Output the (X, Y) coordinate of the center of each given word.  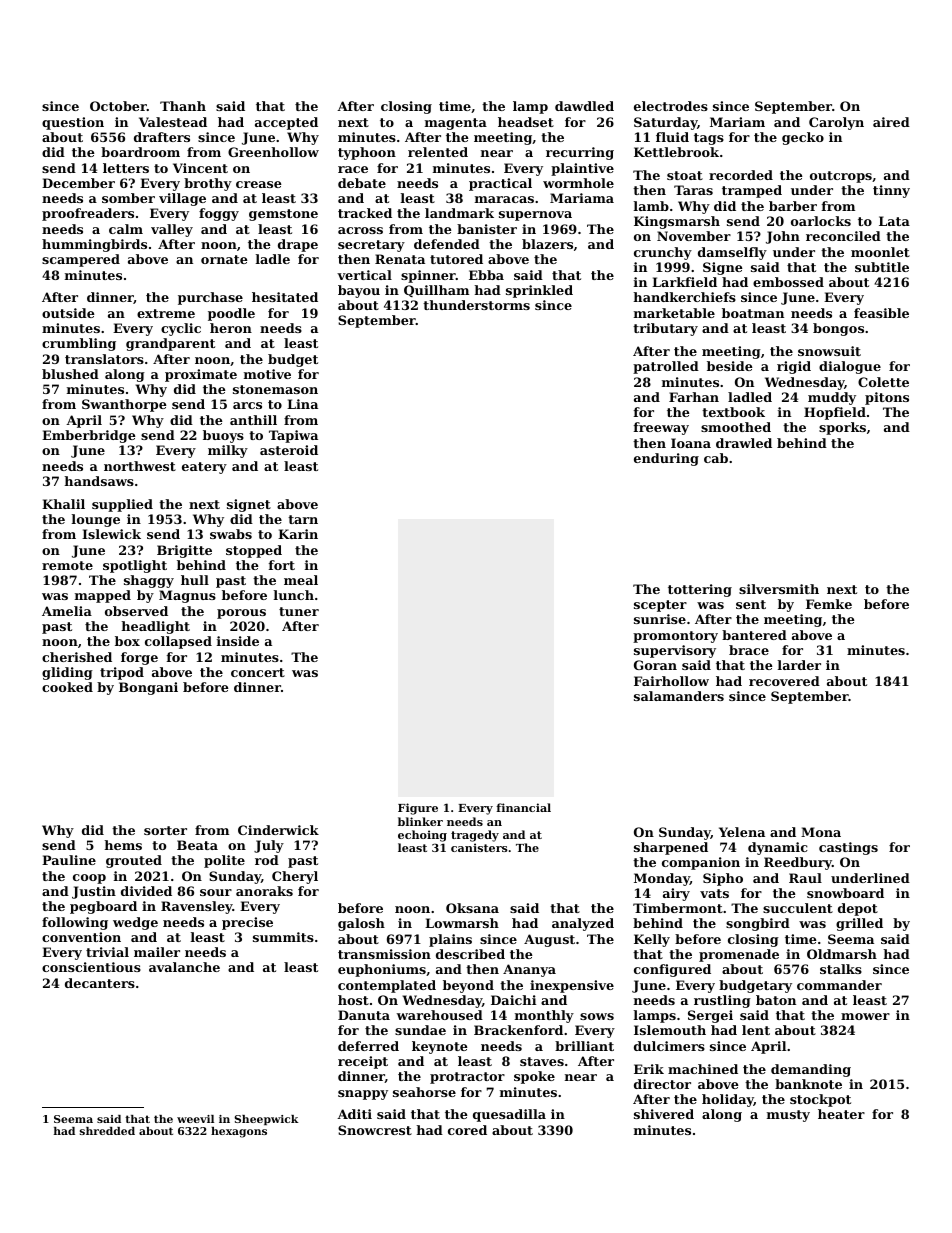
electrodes (671, 106)
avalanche (184, 967)
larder (799, 665)
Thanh (183, 106)
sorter (165, 830)
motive (267, 374)
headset (526, 122)
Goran (655, 665)
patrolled (666, 367)
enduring (666, 459)
